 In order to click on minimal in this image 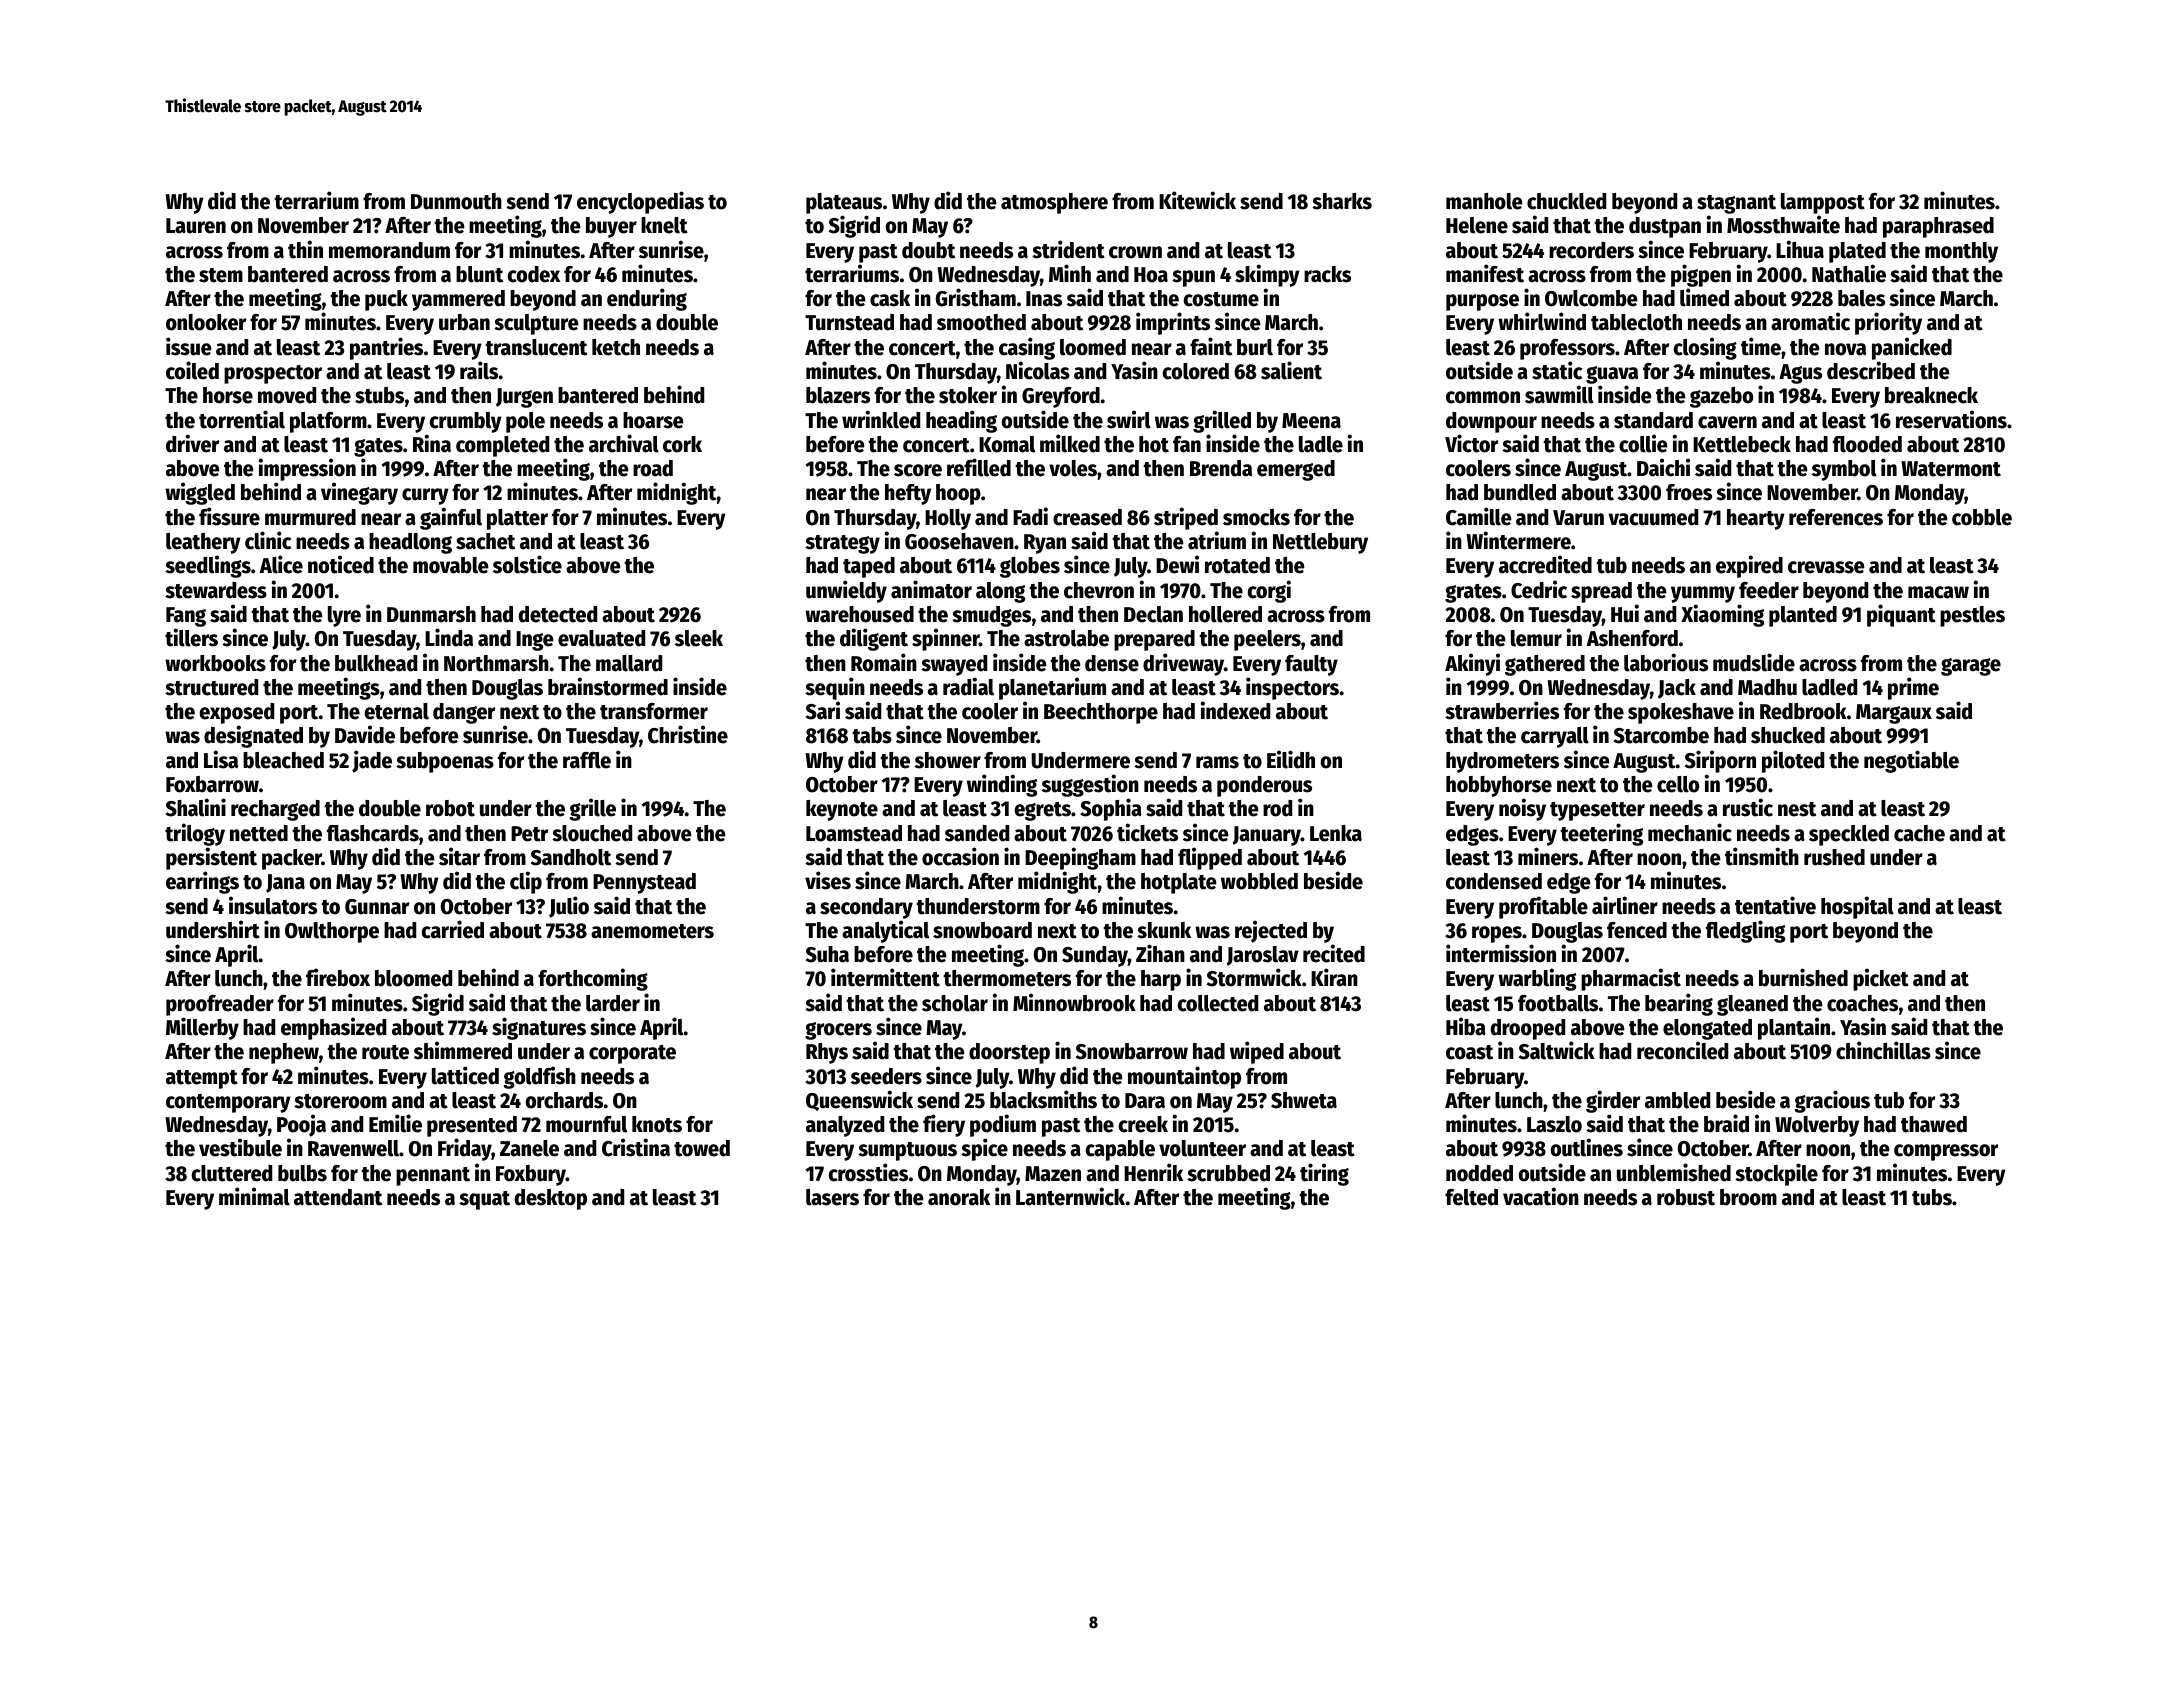, I will do `click(254, 1196)`.
